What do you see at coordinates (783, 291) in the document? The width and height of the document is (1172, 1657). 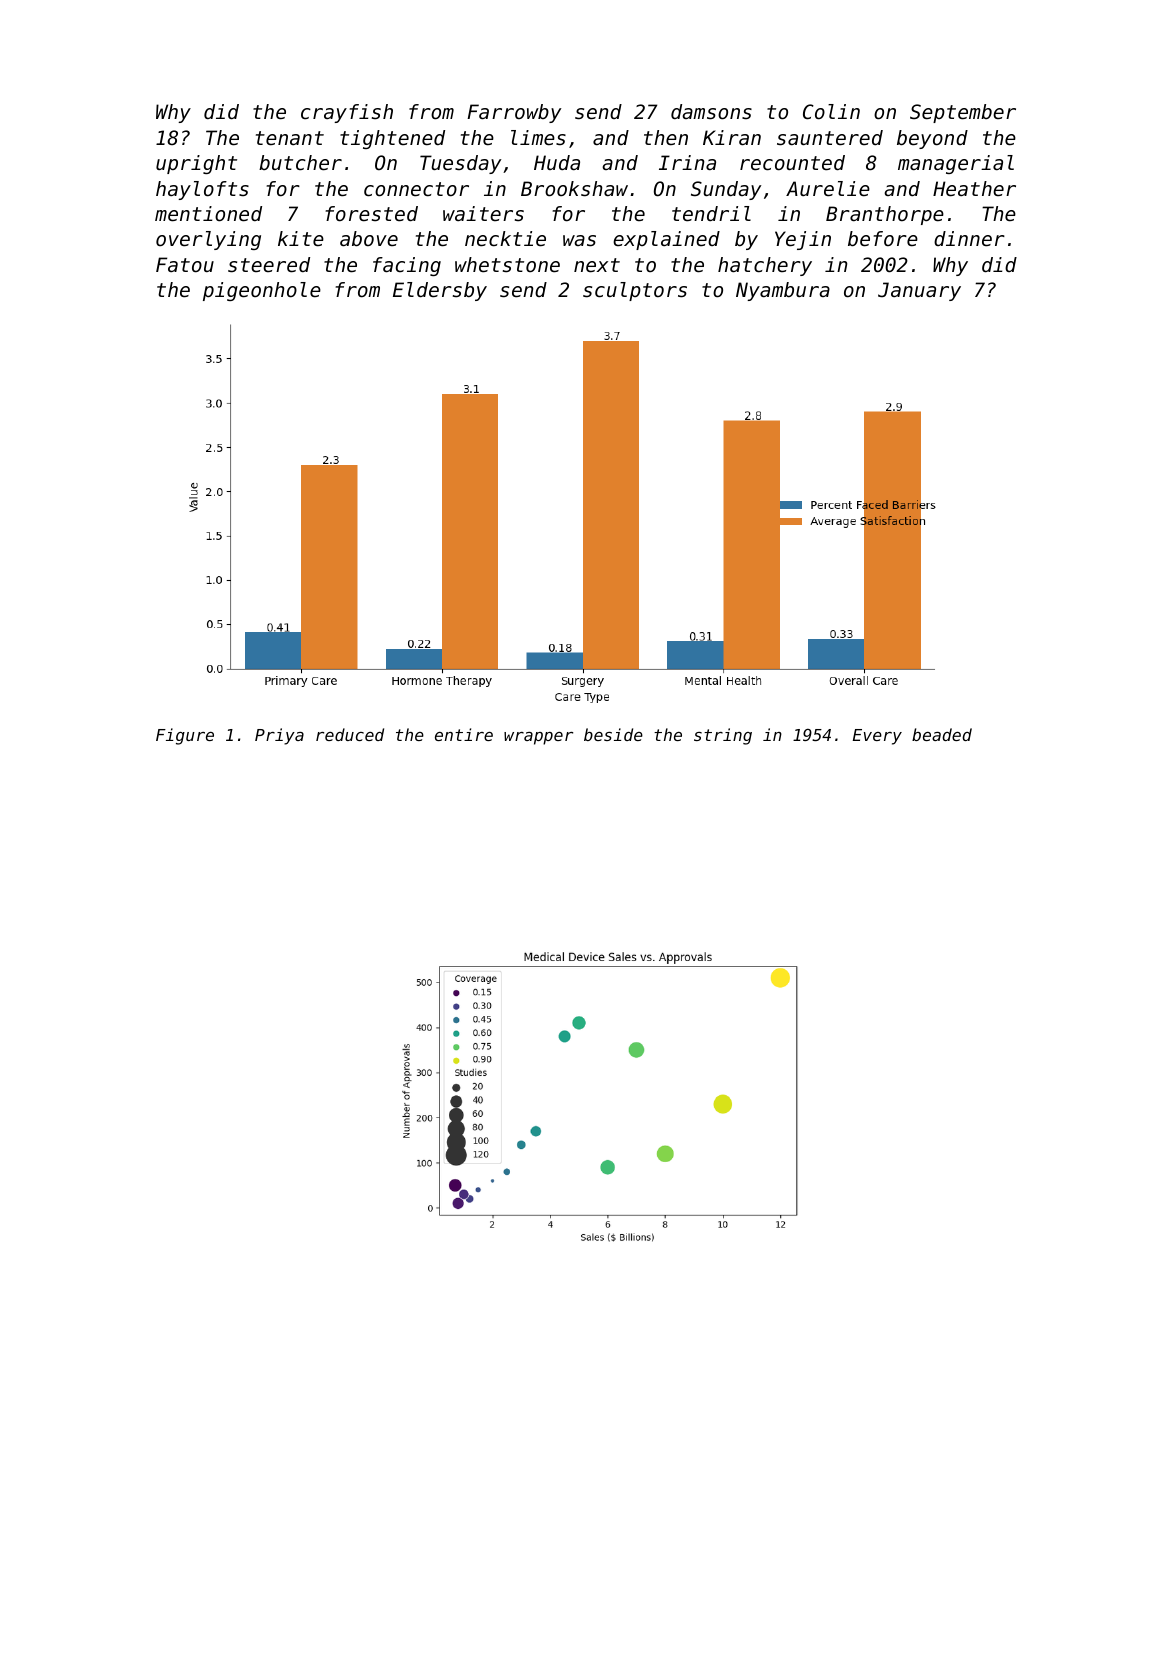 I see `Nyambura` at bounding box center [783, 291].
